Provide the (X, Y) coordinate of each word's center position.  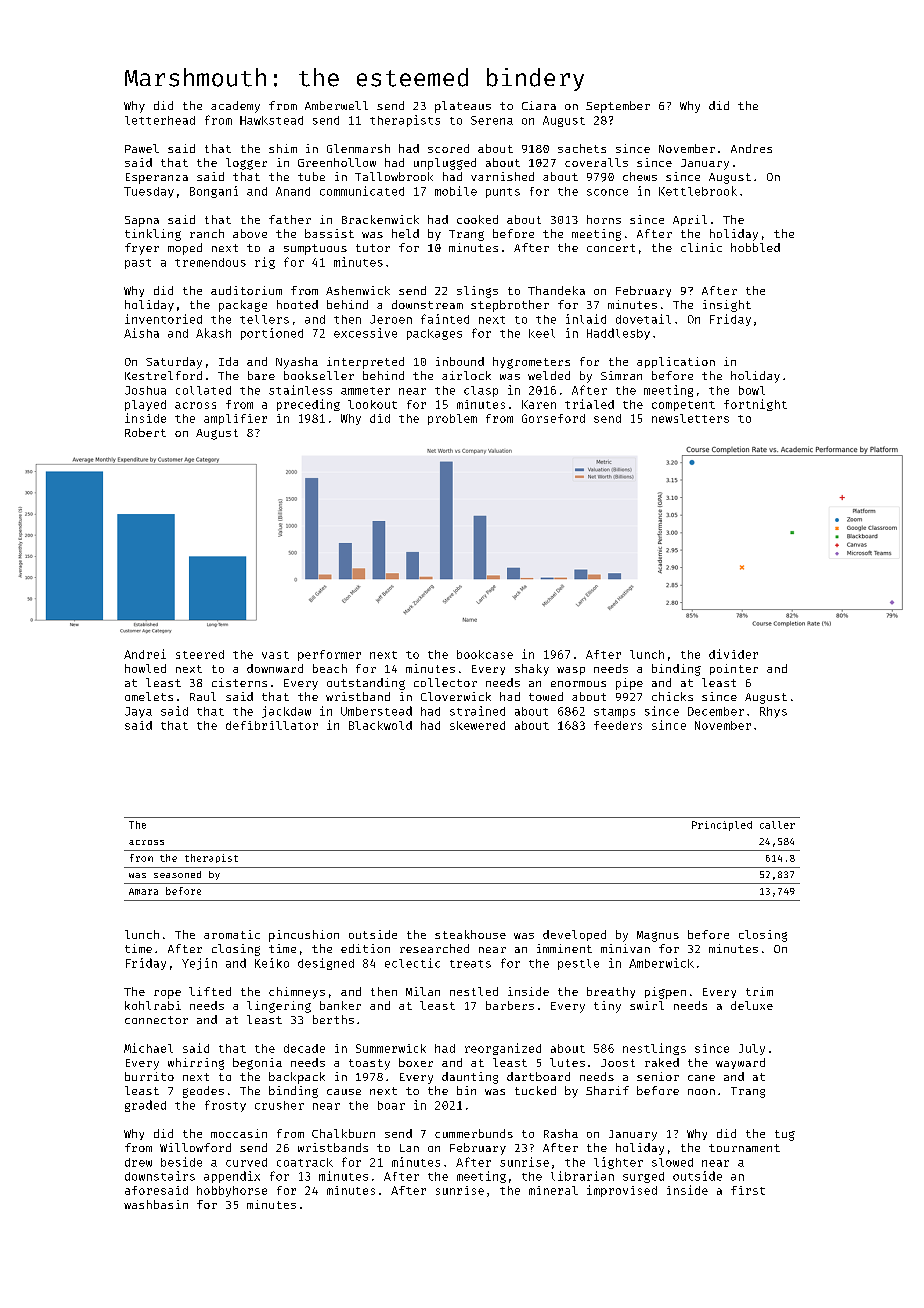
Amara (143, 891)
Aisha (141, 333)
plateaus (463, 107)
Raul (203, 696)
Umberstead (376, 711)
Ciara (539, 105)
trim (759, 991)
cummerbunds (474, 1133)
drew (138, 1162)
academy (235, 107)
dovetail (643, 319)
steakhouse (470, 934)
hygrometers (531, 363)
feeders (618, 725)
